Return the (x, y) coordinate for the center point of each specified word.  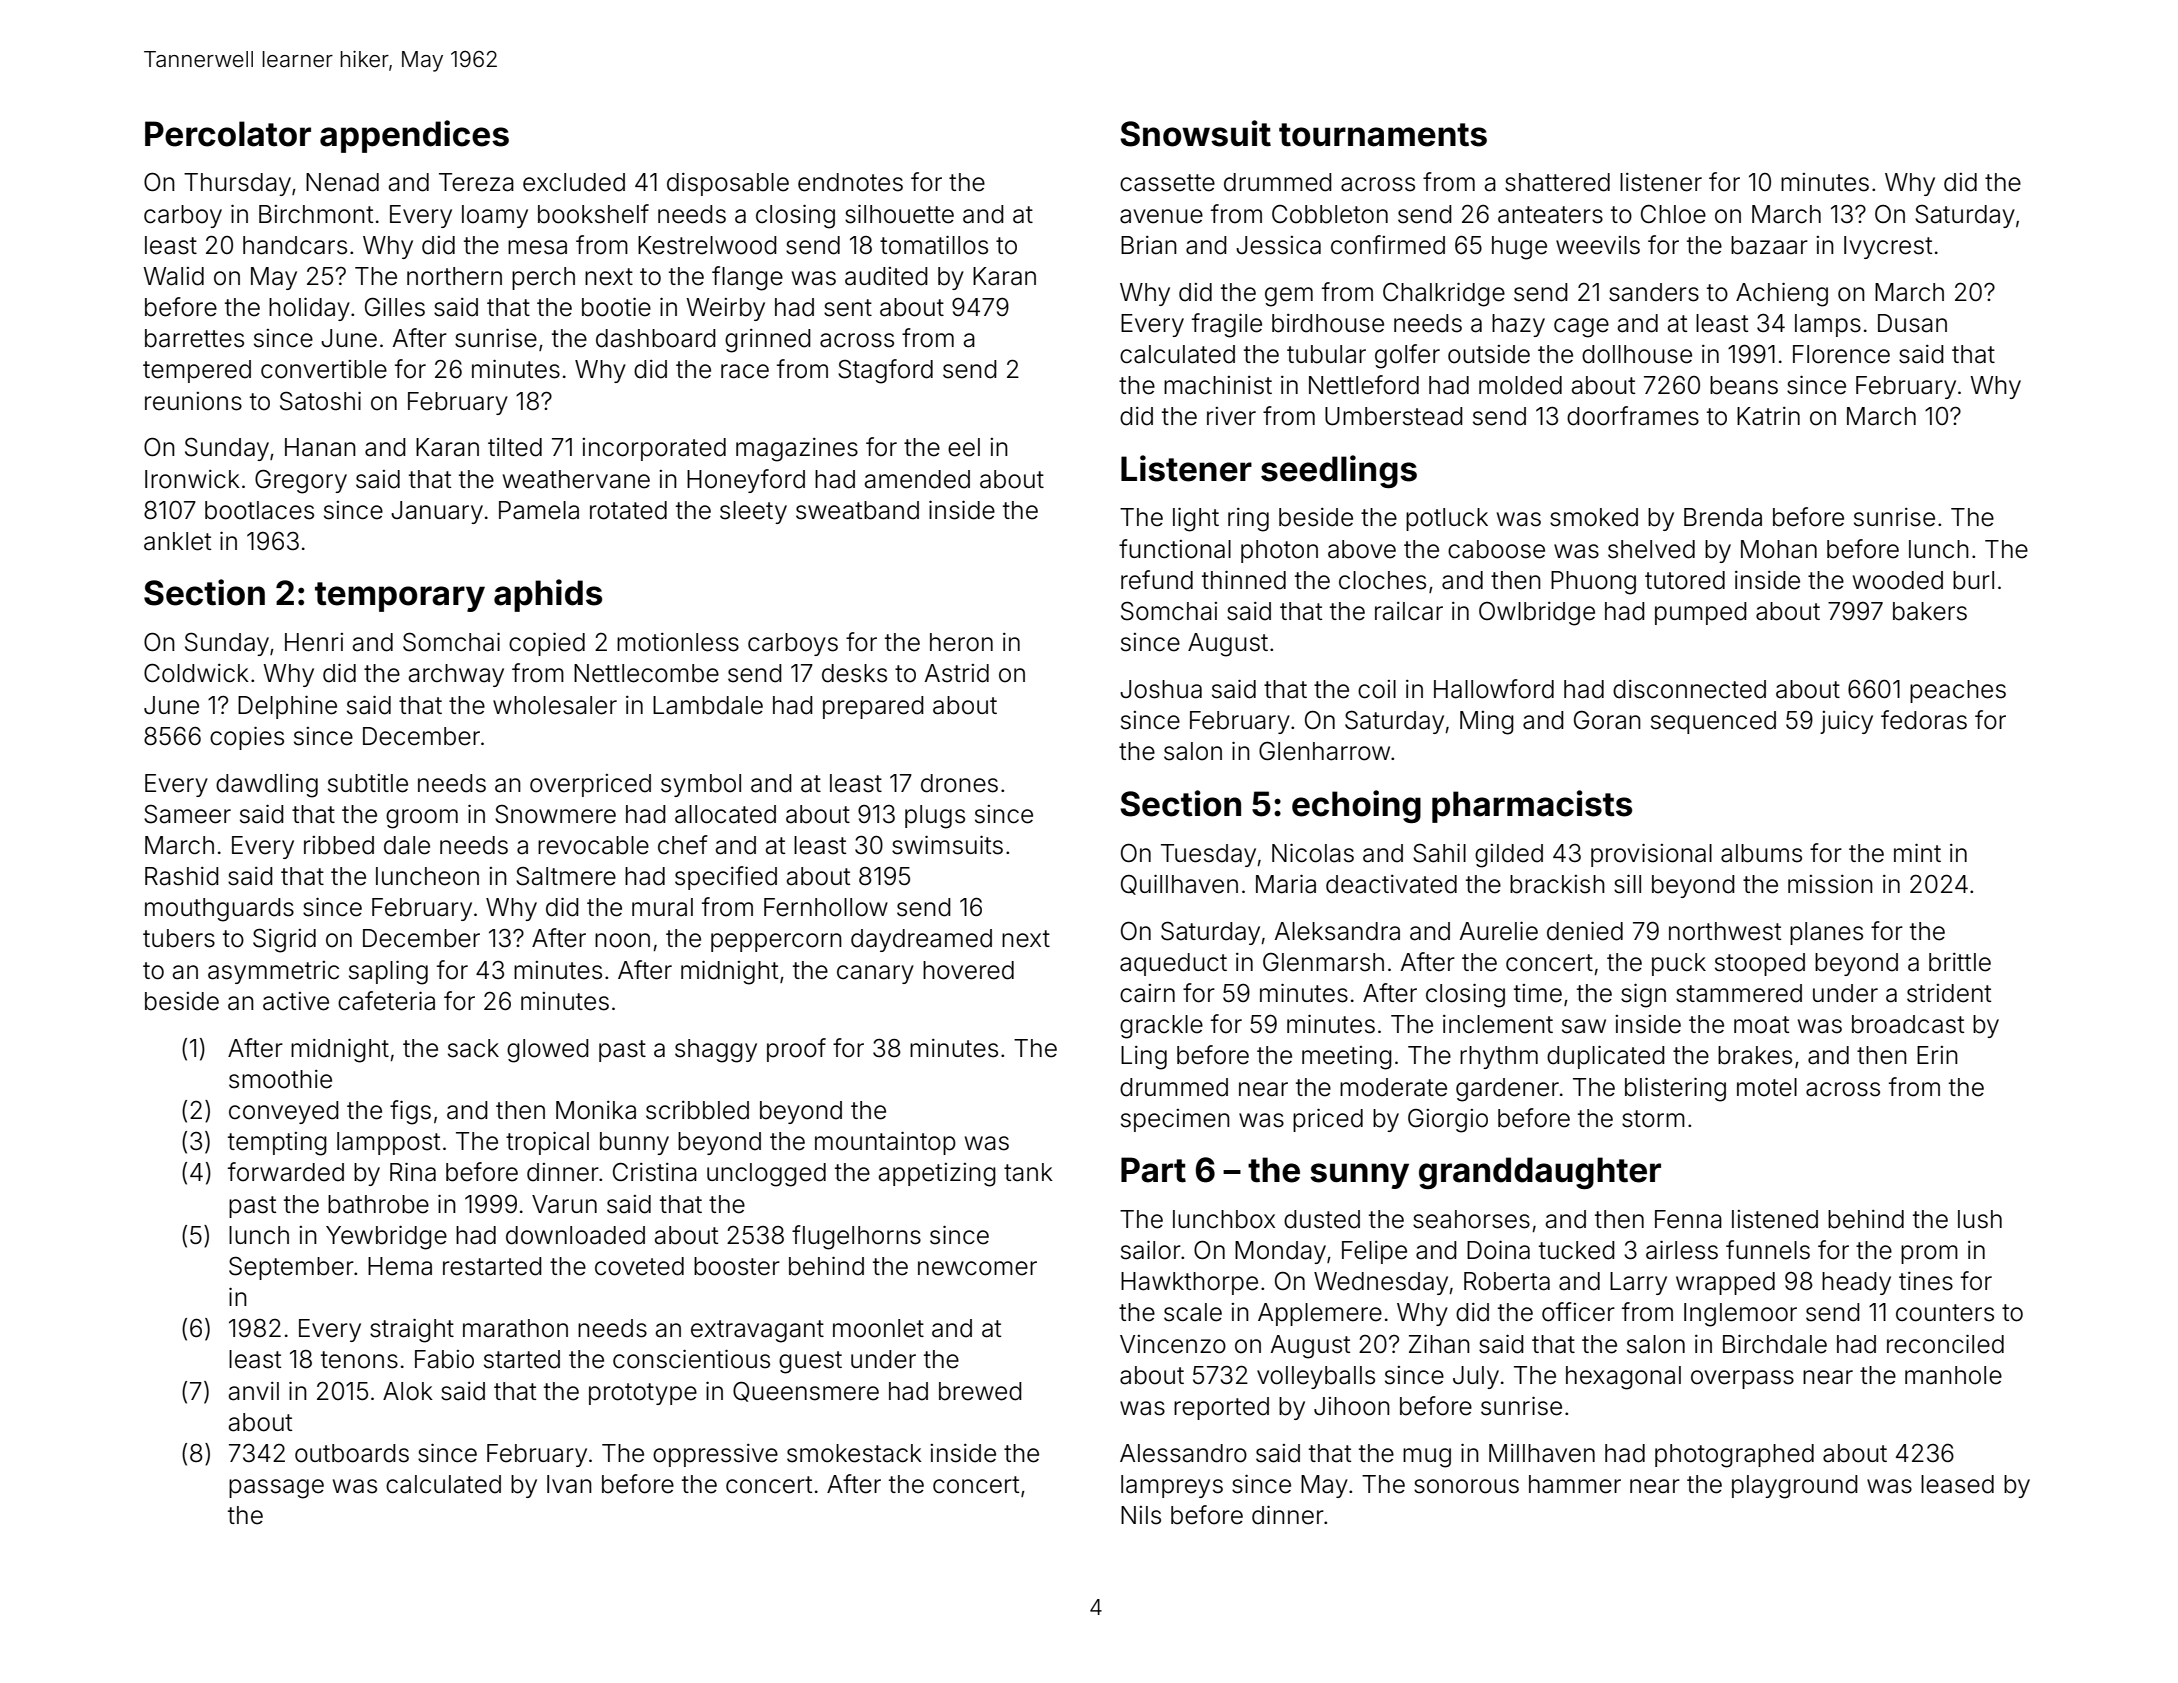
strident (1949, 993)
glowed (548, 1051)
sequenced (1713, 722)
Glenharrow (1324, 751)
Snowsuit (1195, 133)
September (291, 1268)
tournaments (1383, 135)
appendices (414, 136)
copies (247, 738)
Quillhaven (1179, 884)
